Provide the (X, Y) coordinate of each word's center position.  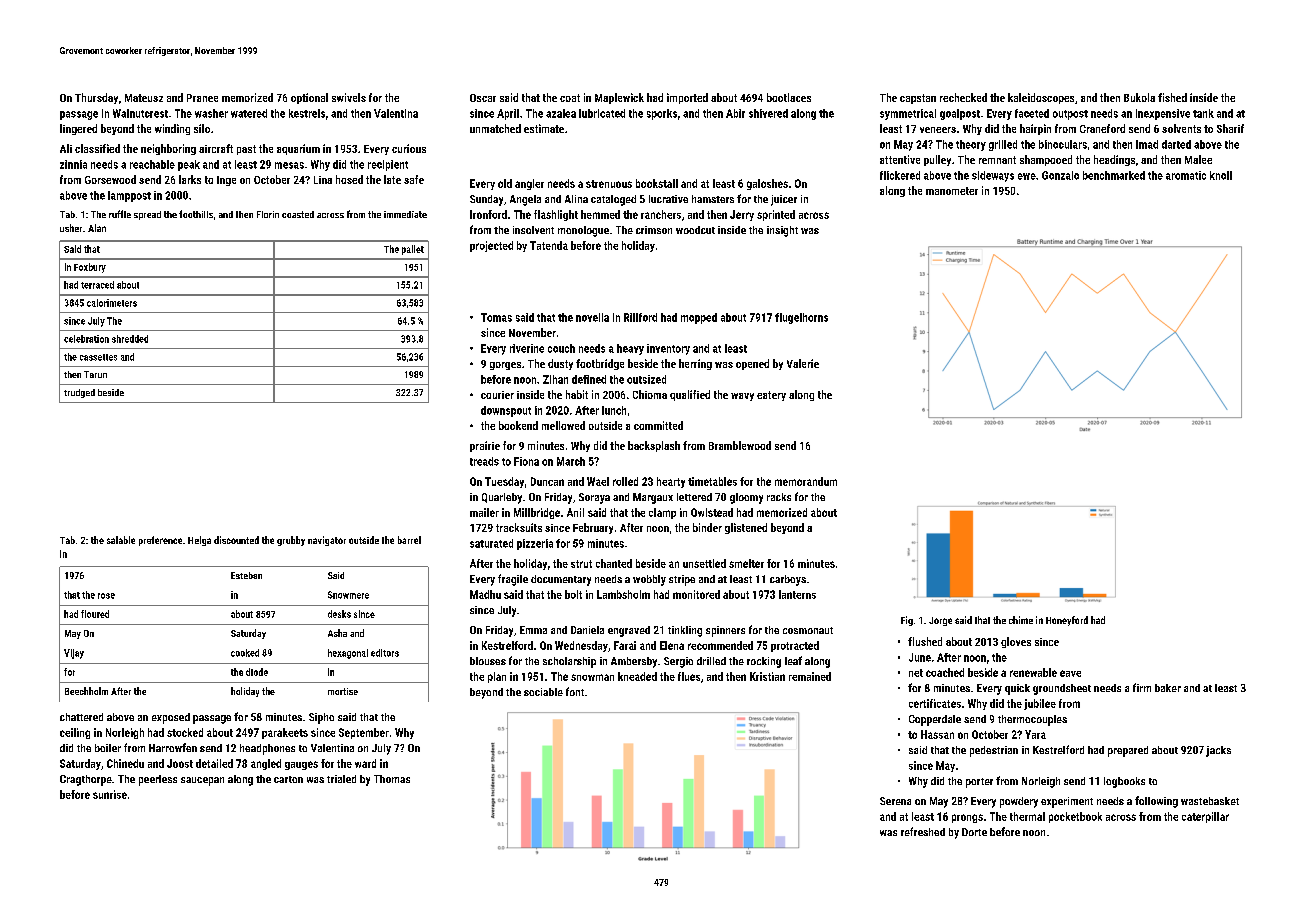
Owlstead (712, 512)
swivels (349, 97)
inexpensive (1163, 114)
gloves (1016, 642)
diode (257, 672)
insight (782, 231)
